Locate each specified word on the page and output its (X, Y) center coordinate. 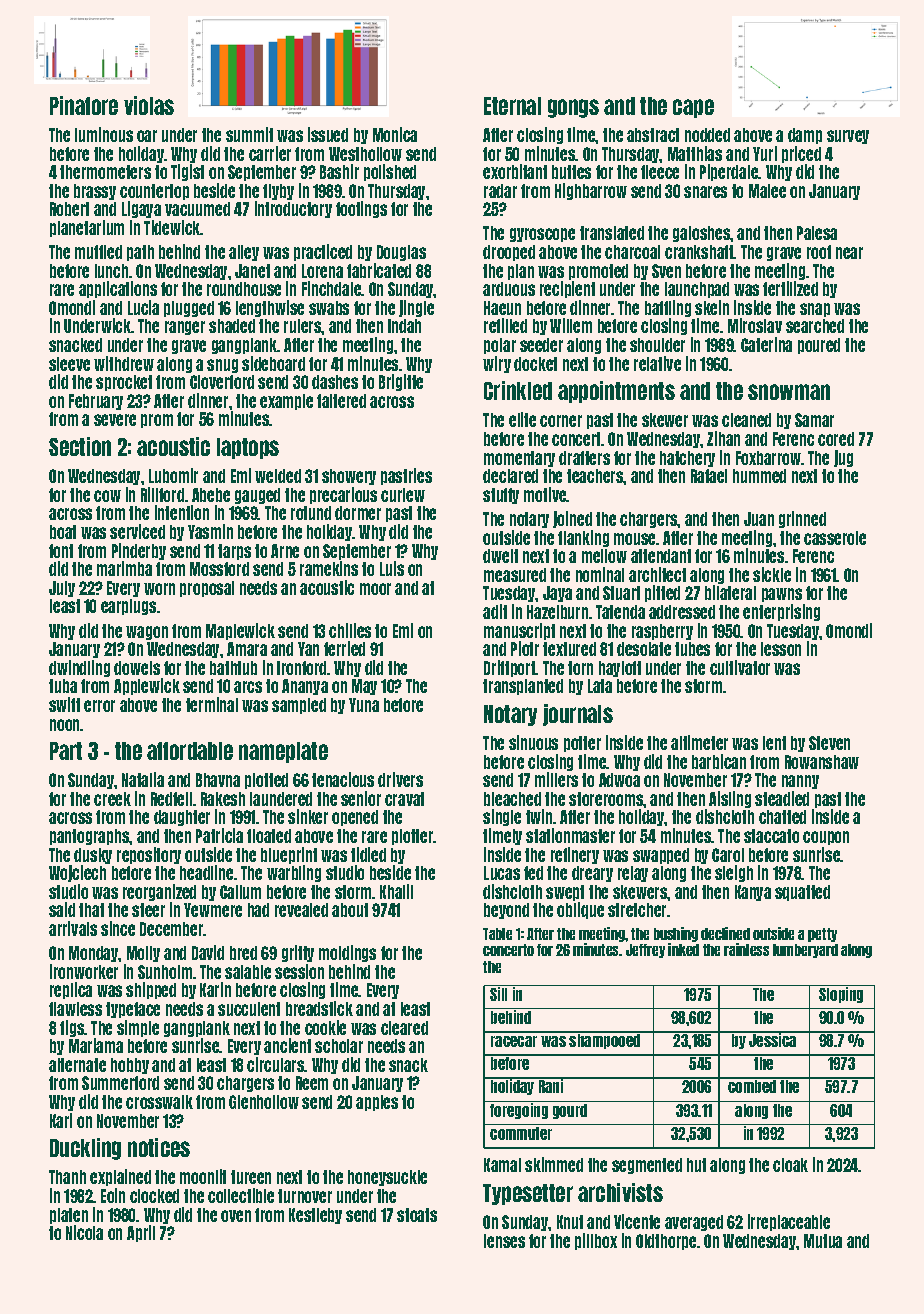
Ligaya (141, 209)
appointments (616, 392)
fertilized (790, 288)
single (502, 817)
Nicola (84, 1232)
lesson (781, 649)
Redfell (171, 799)
